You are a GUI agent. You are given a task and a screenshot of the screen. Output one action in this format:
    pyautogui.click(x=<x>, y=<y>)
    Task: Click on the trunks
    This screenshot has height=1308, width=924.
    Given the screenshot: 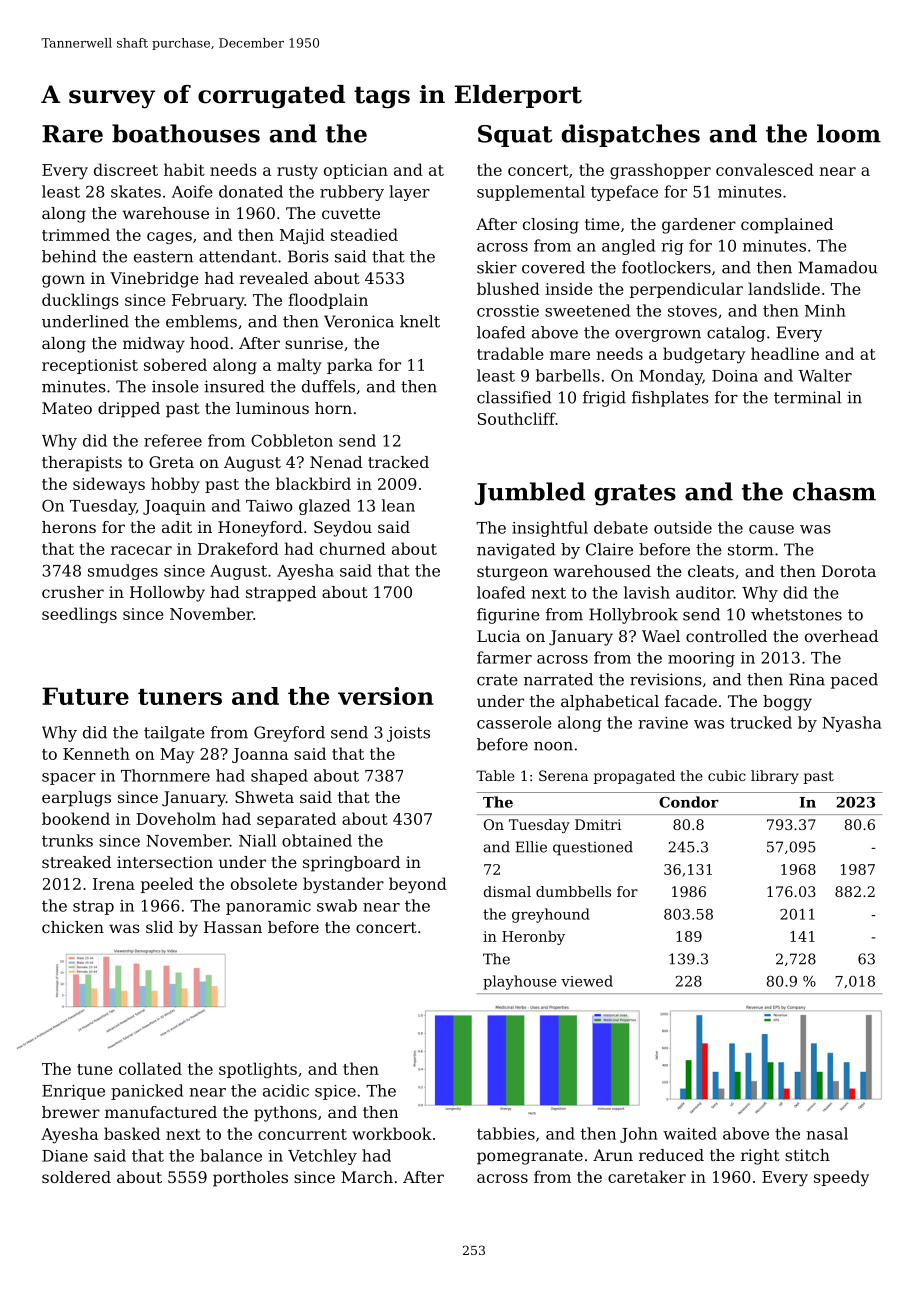 What is the action you would take?
    pyautogui.click(x=67, y=840)
